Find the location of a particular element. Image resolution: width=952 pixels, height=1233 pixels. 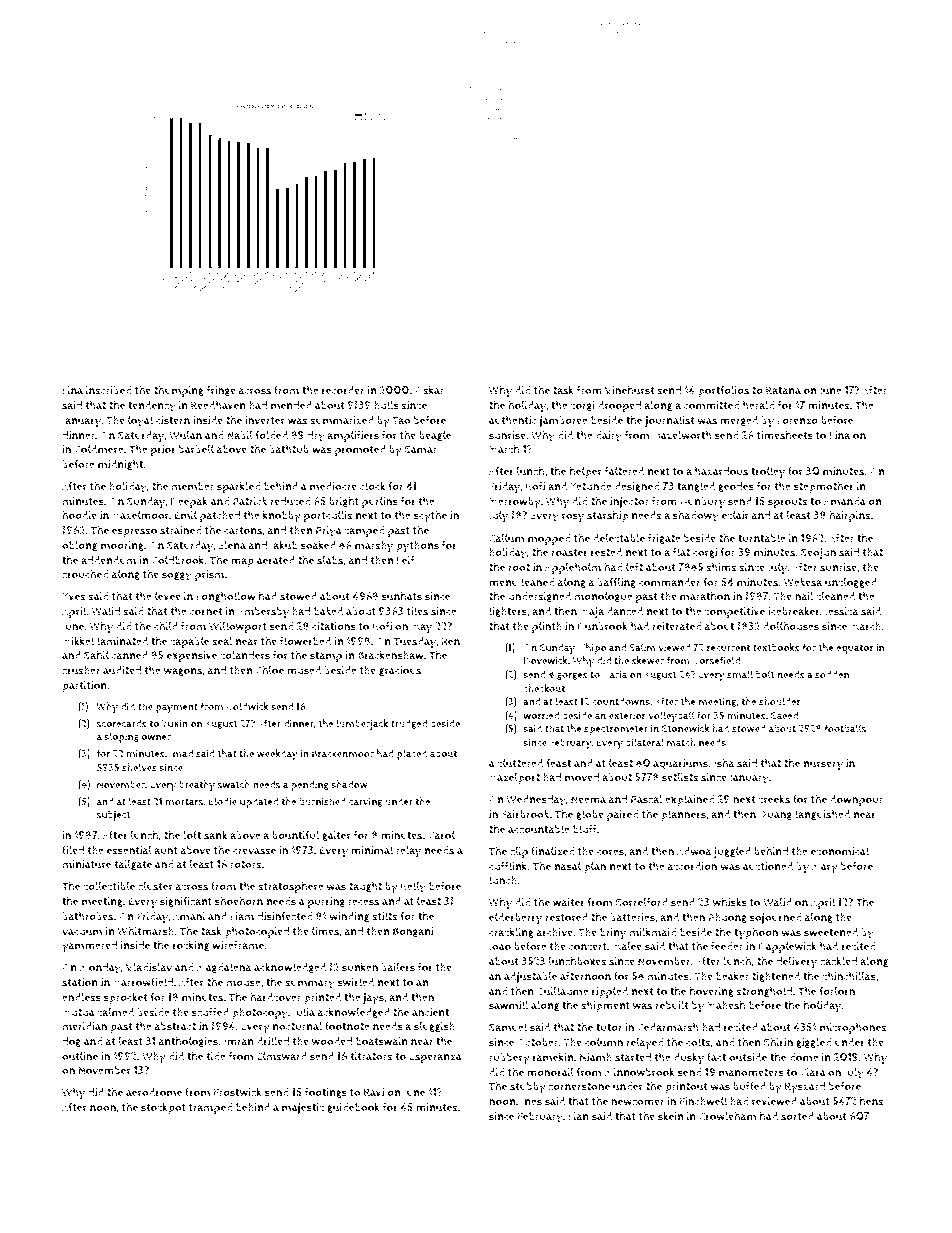

Ratana is located at coordinates (783, 390).
